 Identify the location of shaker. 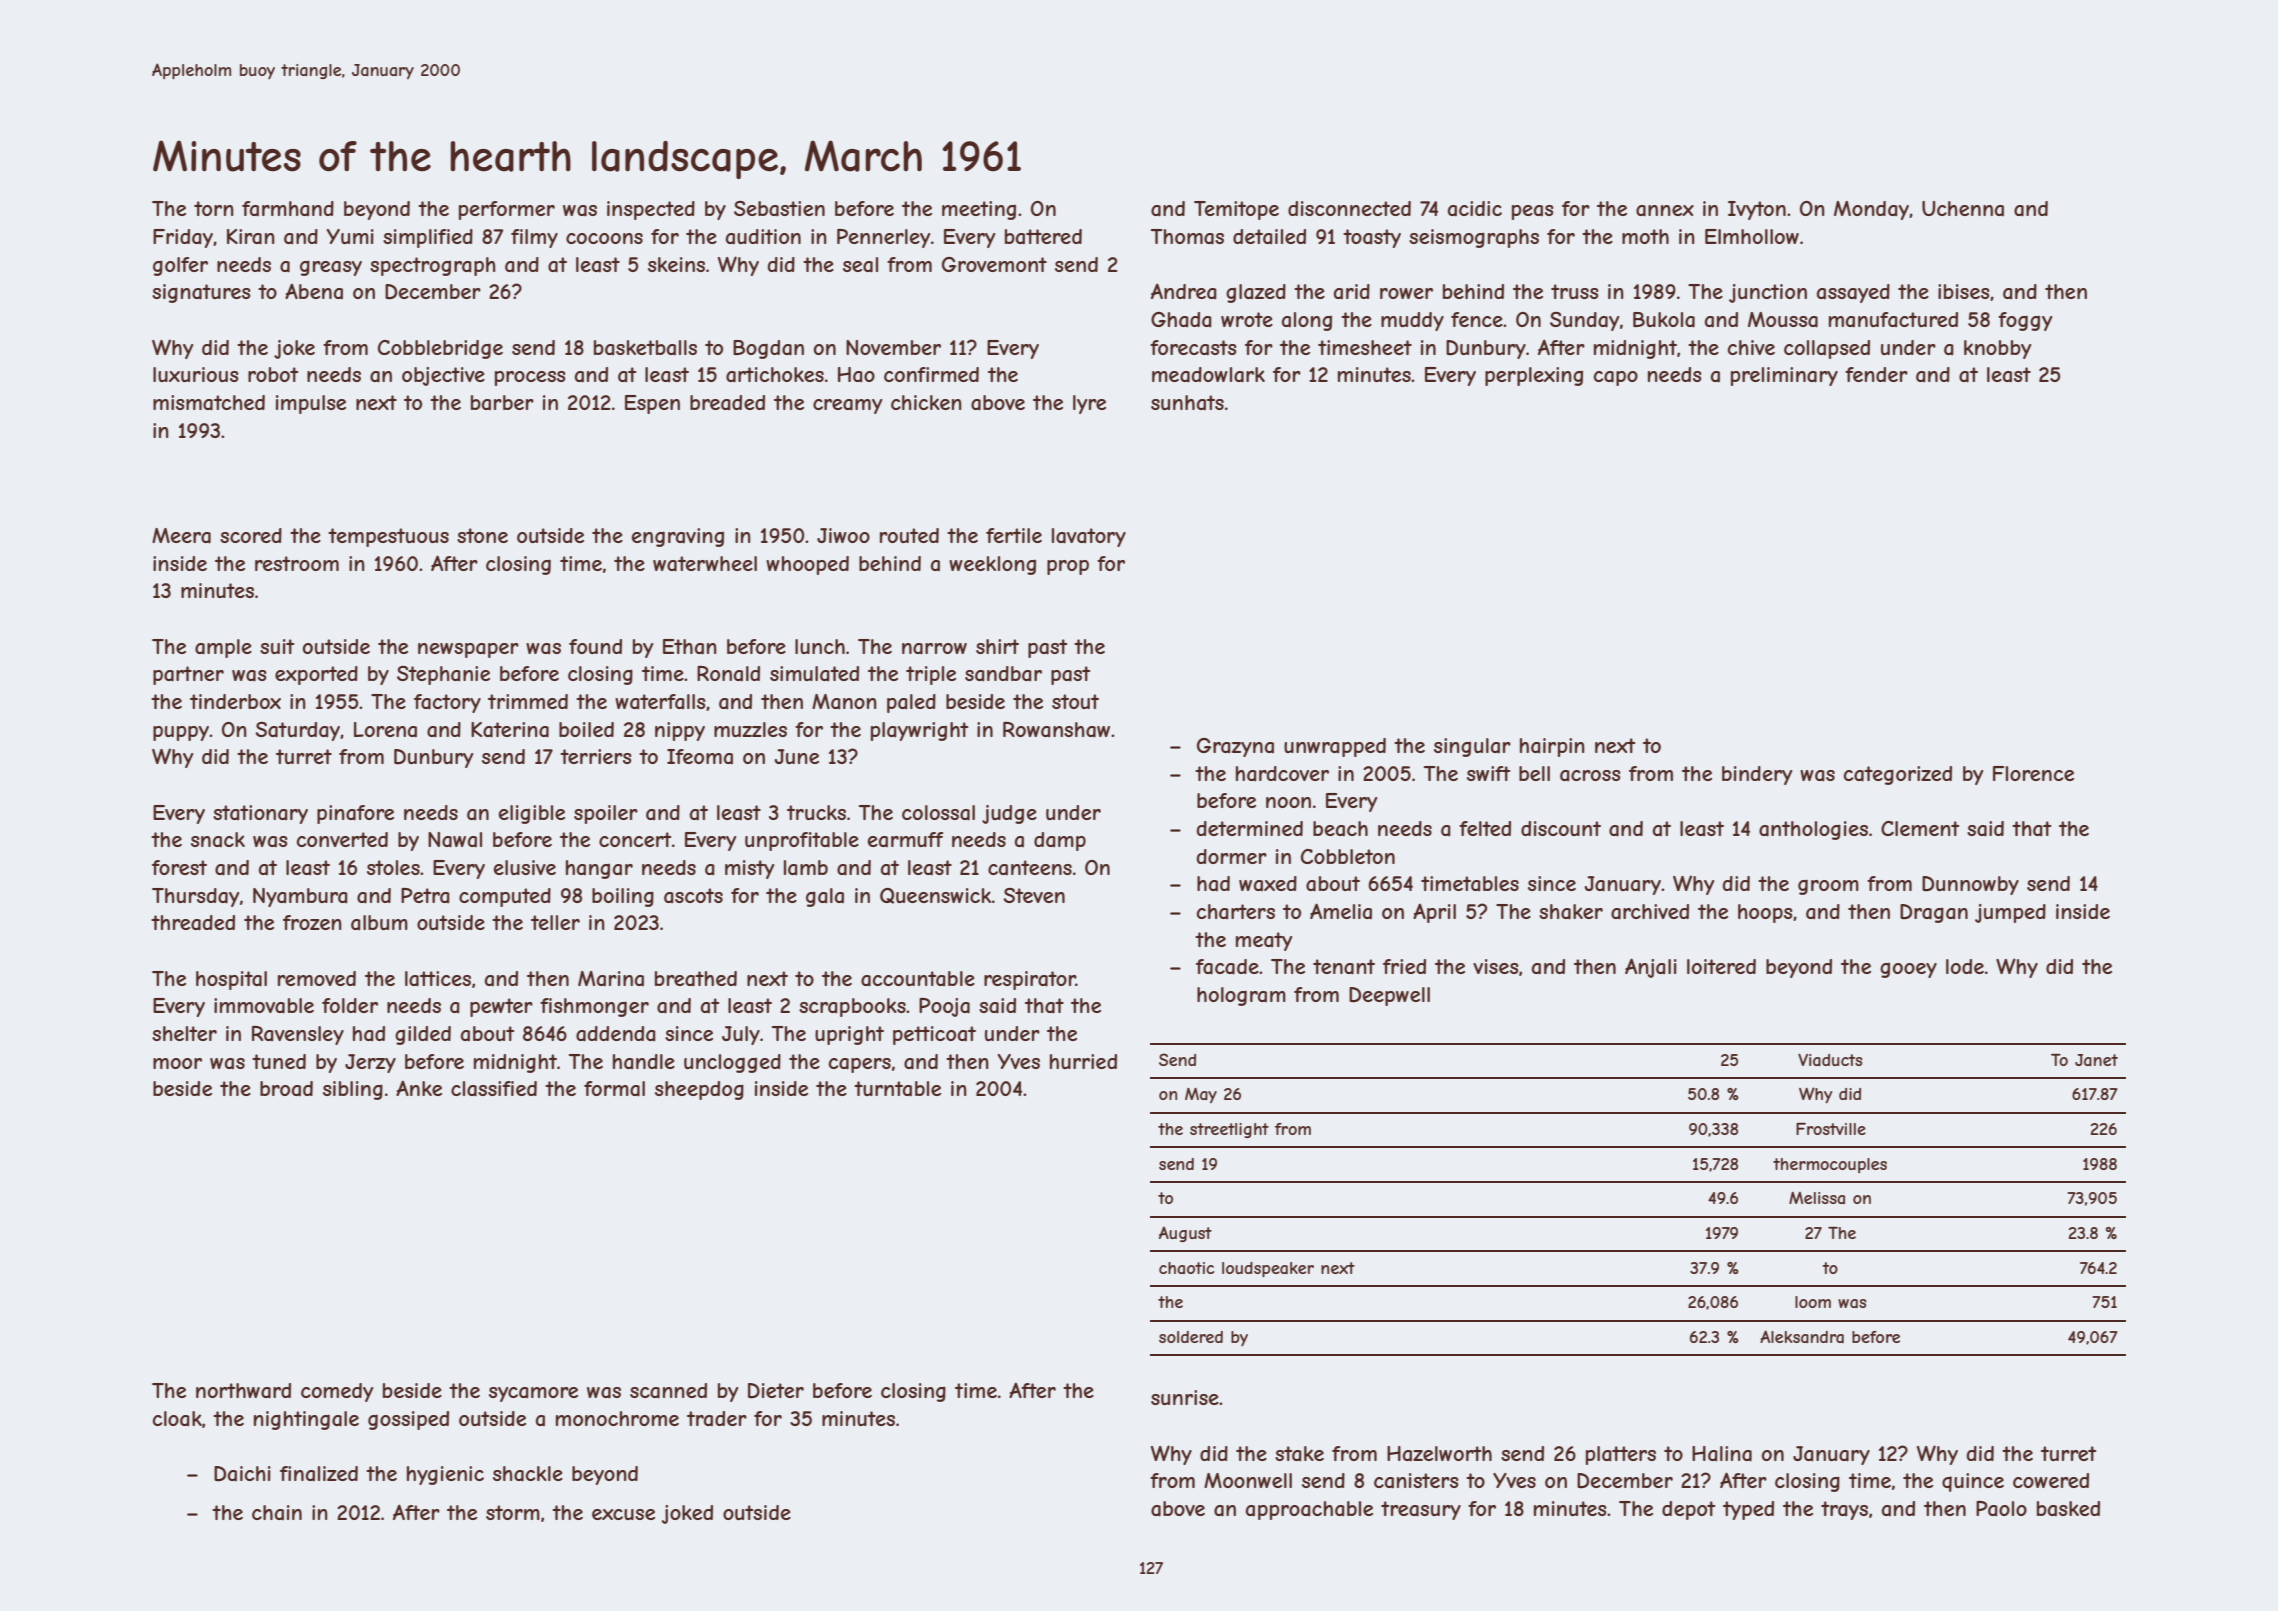
(1571, 912).
